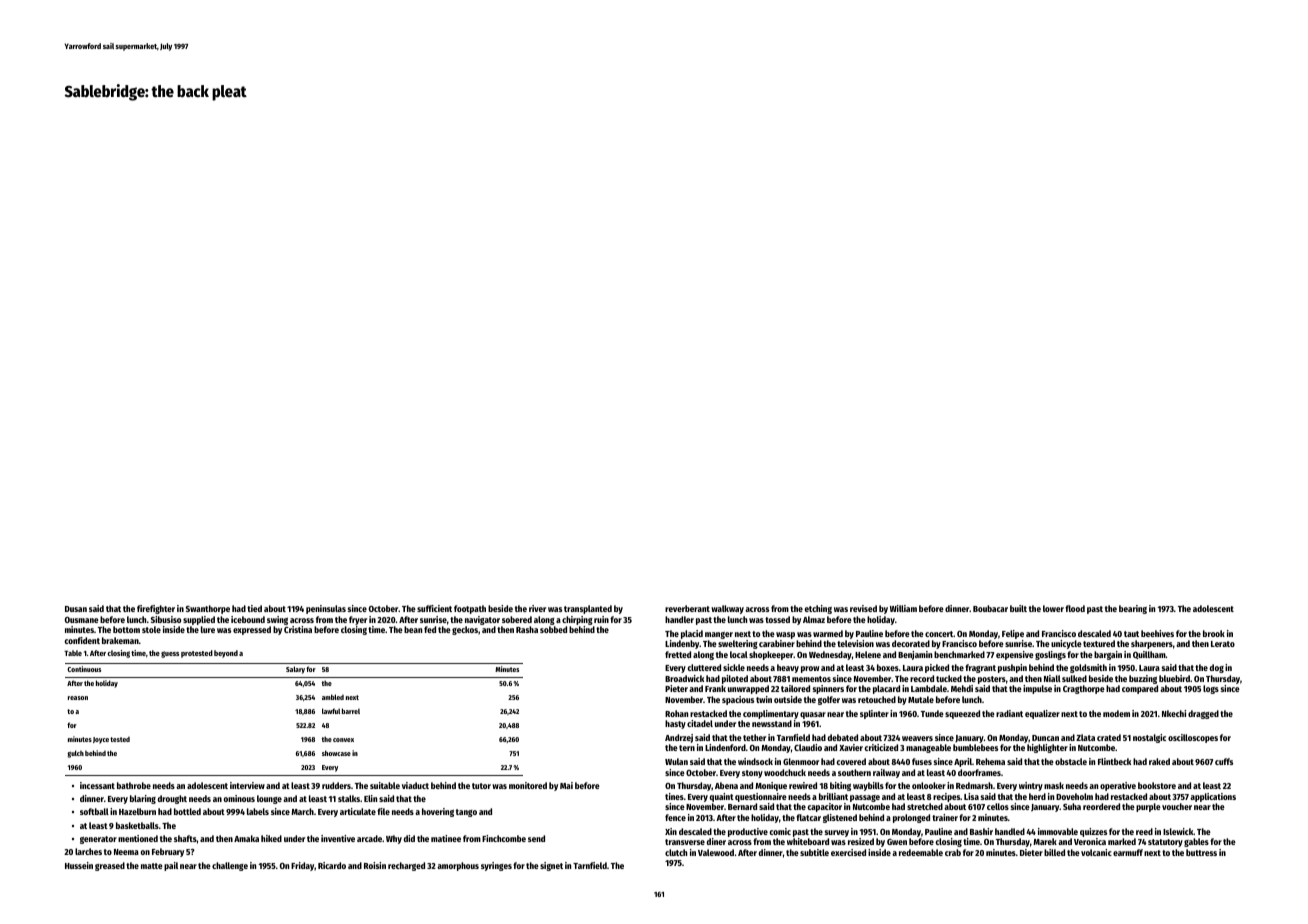 The image size is (1308, 924). What do you see at coordinates (1133, 609) in the screenshot?
I see `bearing` at bounding box center [1133, 609].
